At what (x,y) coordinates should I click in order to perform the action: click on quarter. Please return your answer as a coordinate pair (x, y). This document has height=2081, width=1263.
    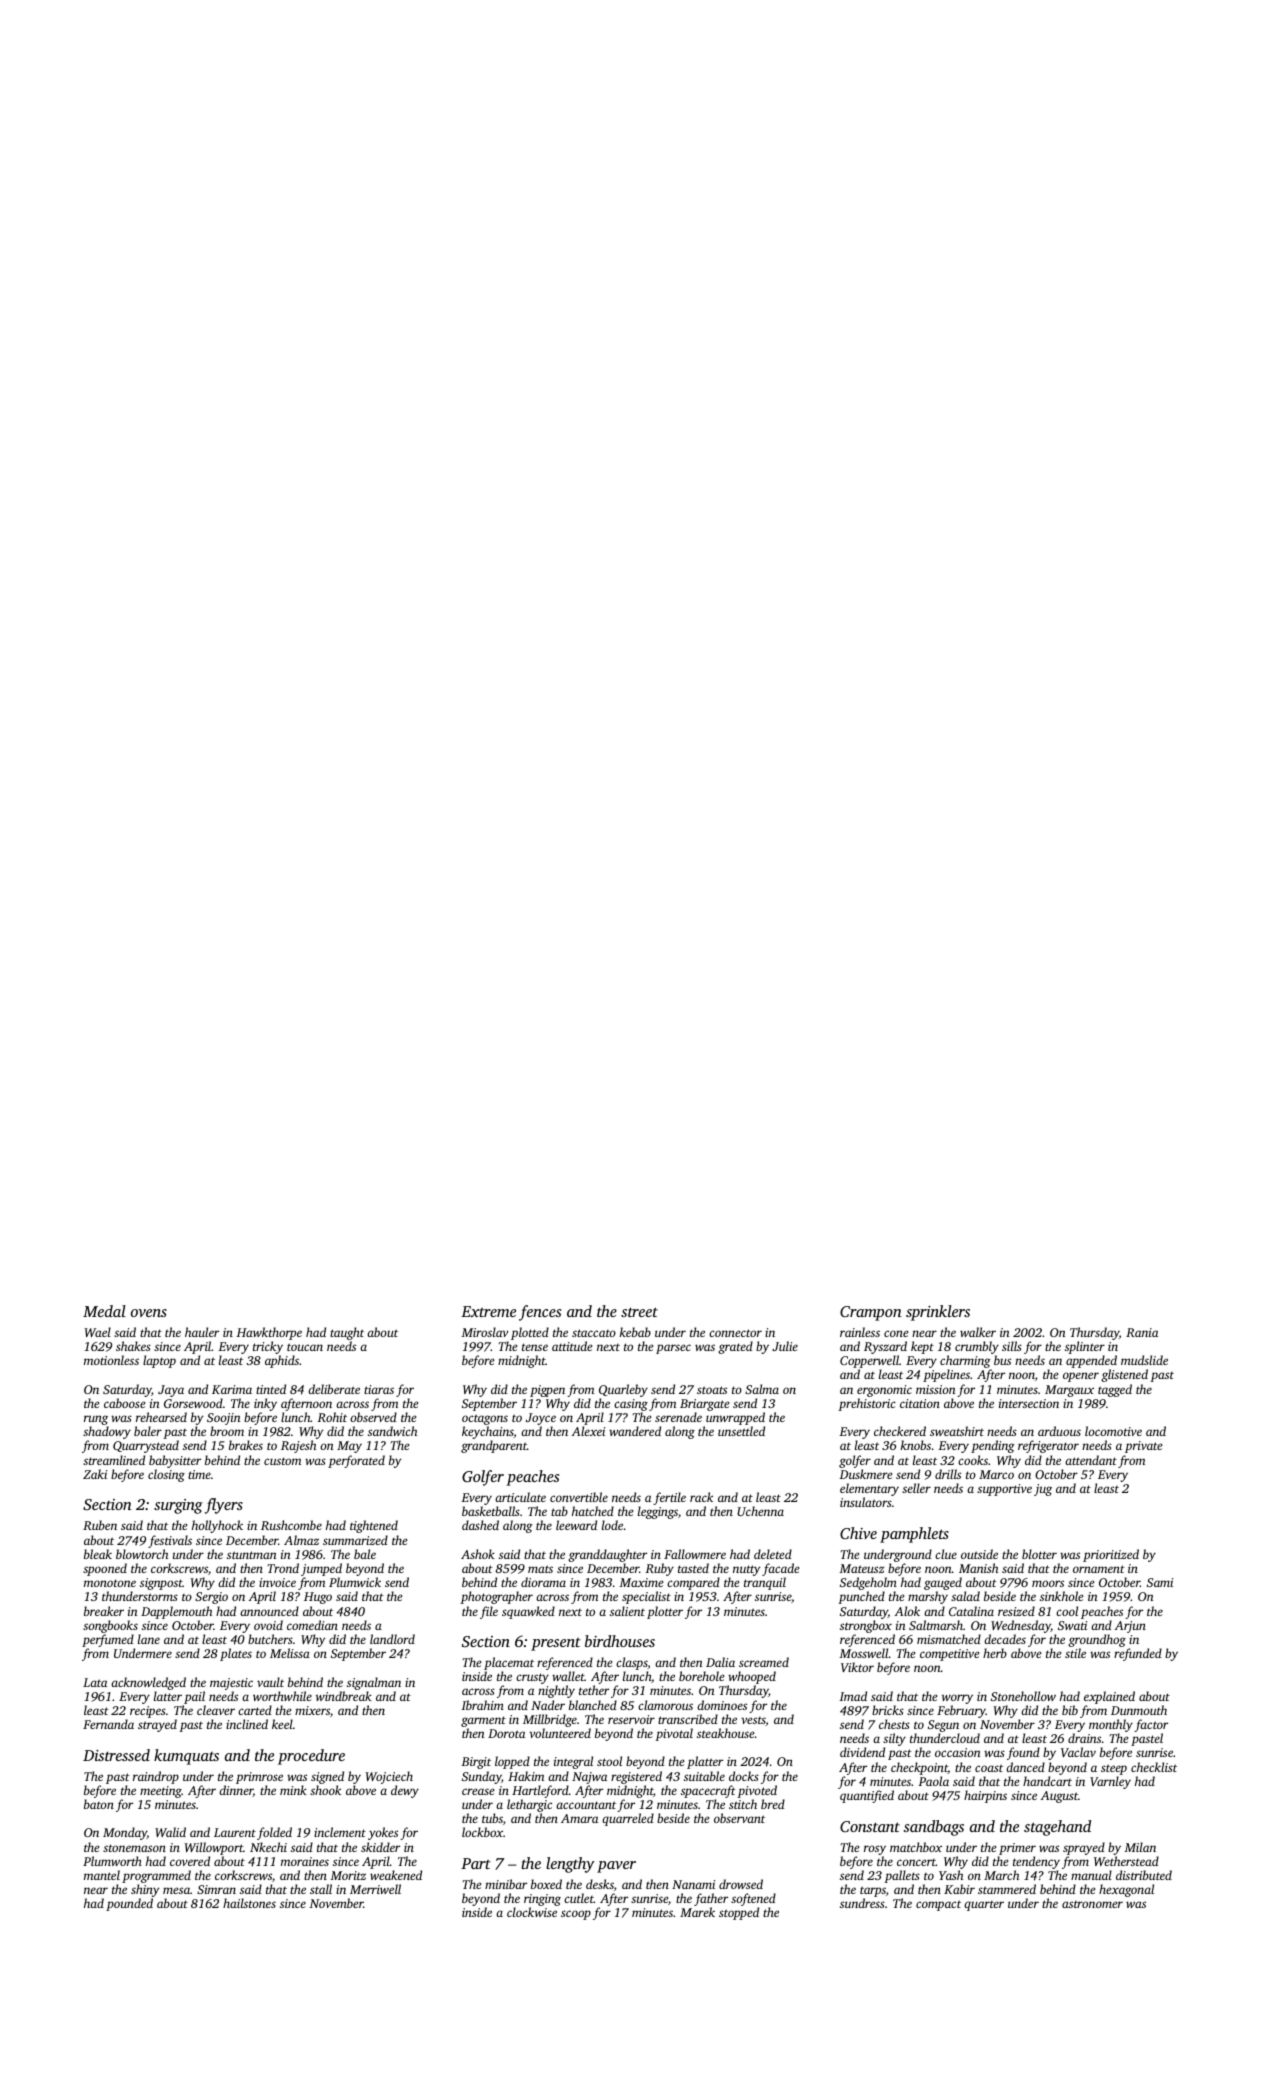
    Looking at the image, I should click on (984, 1906).
